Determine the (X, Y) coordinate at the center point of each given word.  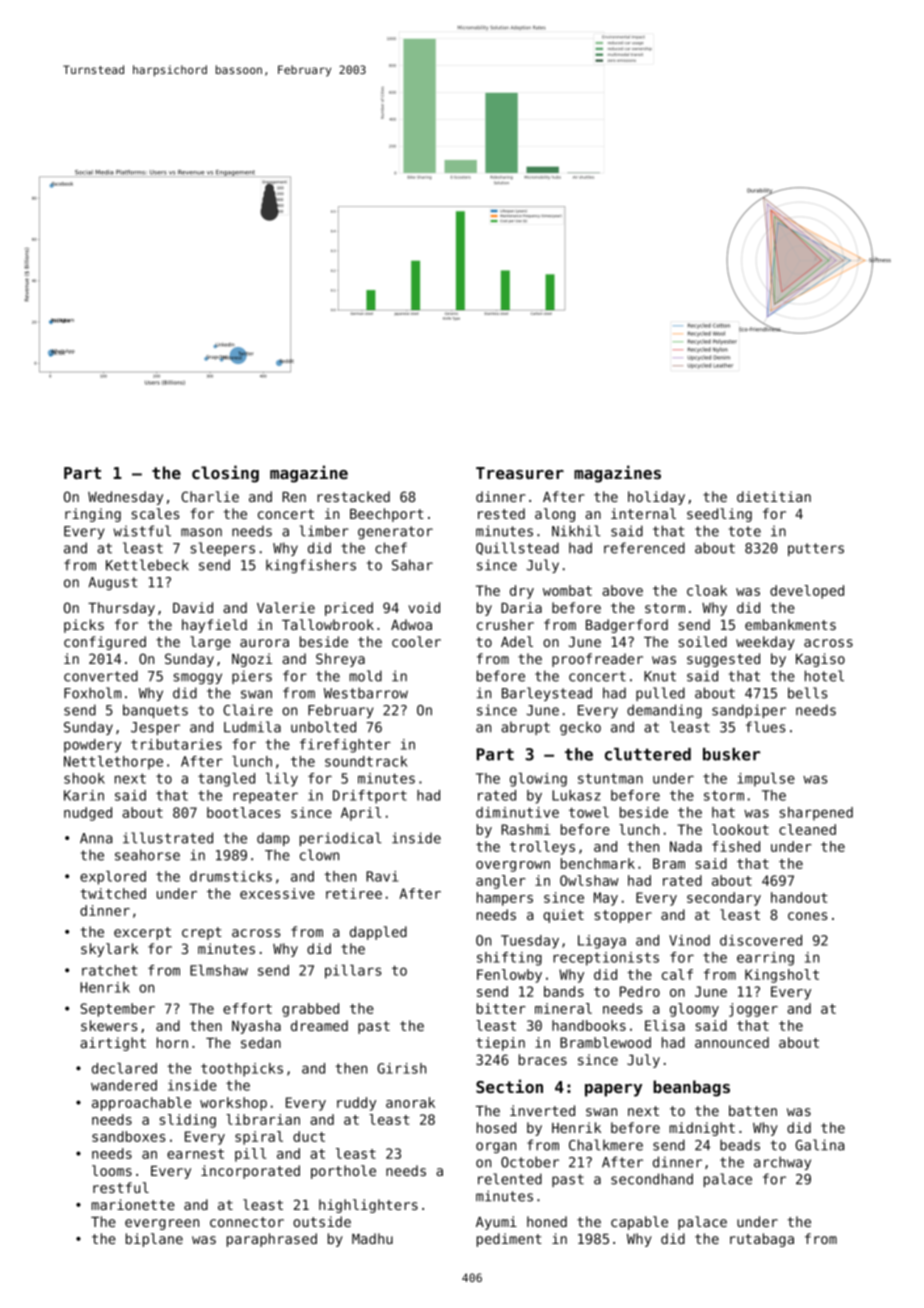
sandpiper (749, 711)
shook (84, 778)
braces (543, 1059)
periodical (340, 839)
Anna (96, 838)
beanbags (691, 1088)
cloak (707, 590)
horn (172, 1042)
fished (736, 846)
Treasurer (520, 473)
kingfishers (311, 566)
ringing (93, 515)
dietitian (774, 496)
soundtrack (366, 761)
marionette (133, 1204)
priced (349, 609)
